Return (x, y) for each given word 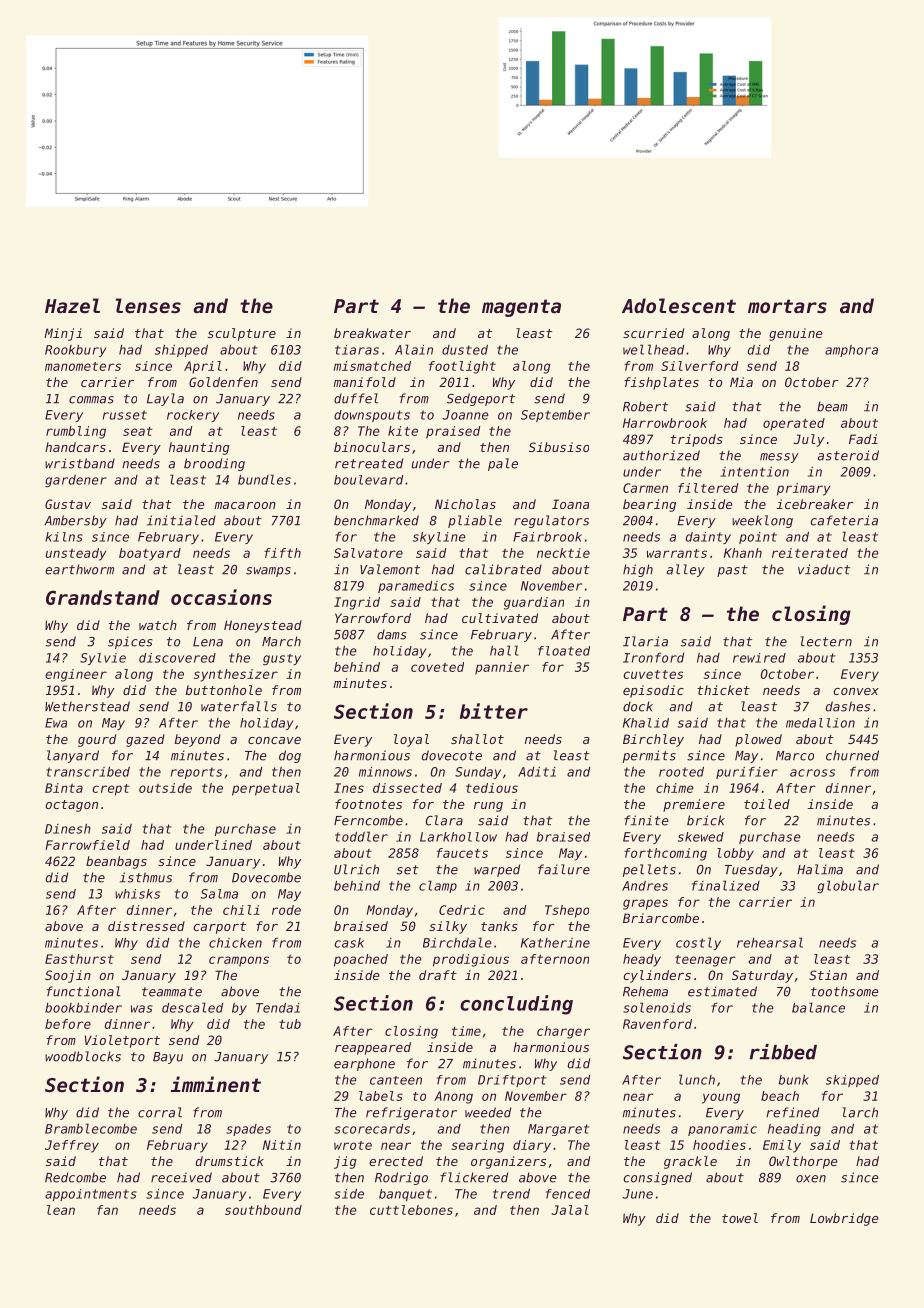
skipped (852, 1081)
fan (107, 1210)
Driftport (512, 1081)
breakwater (372, 333)
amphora (851, 351)
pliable (475, 521)
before (68, 1024)
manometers (83, 366)
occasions (221, 597)
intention (754, 472)
